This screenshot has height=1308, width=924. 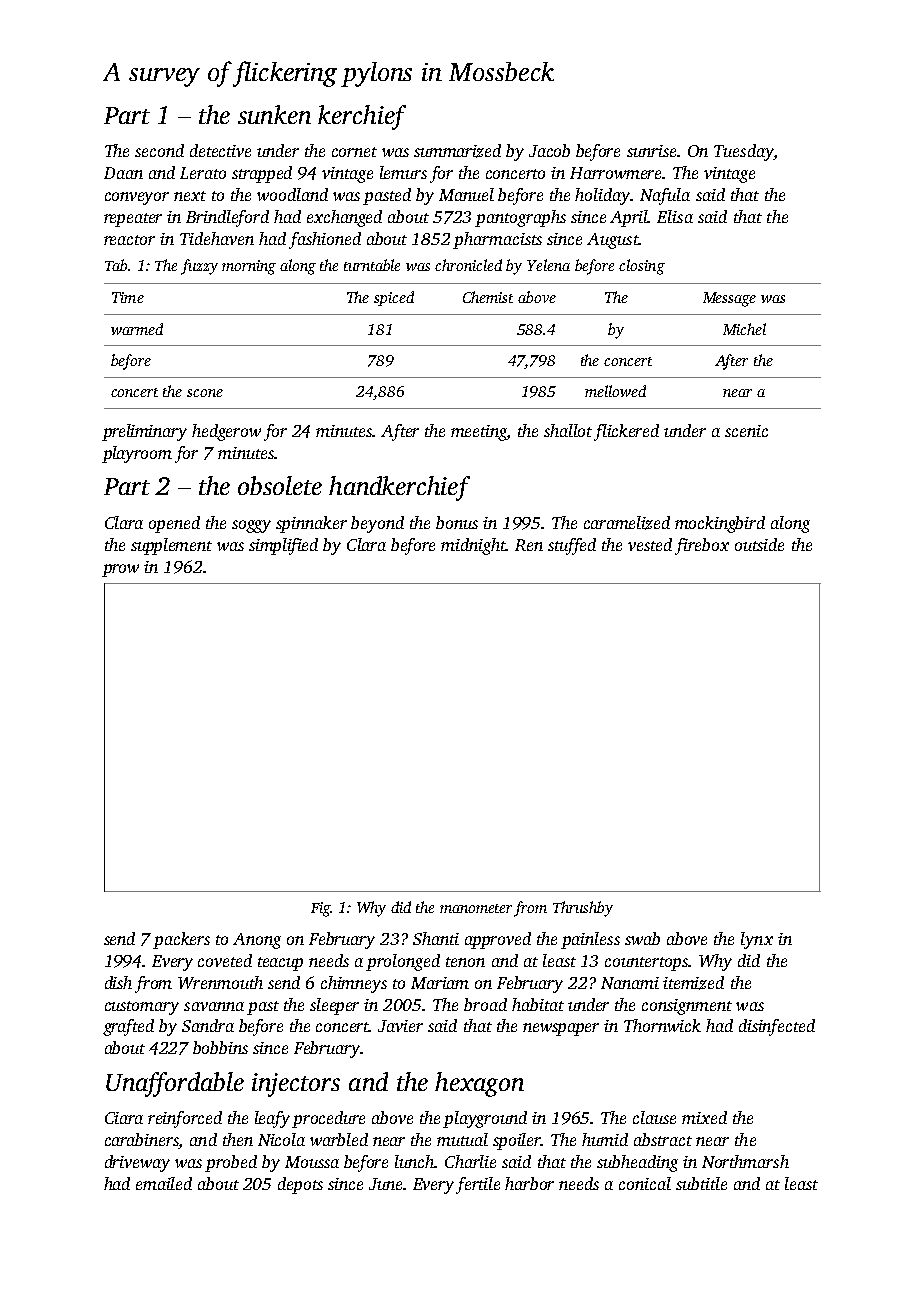 I want to click on summarized, so click(x=457, y=151).
